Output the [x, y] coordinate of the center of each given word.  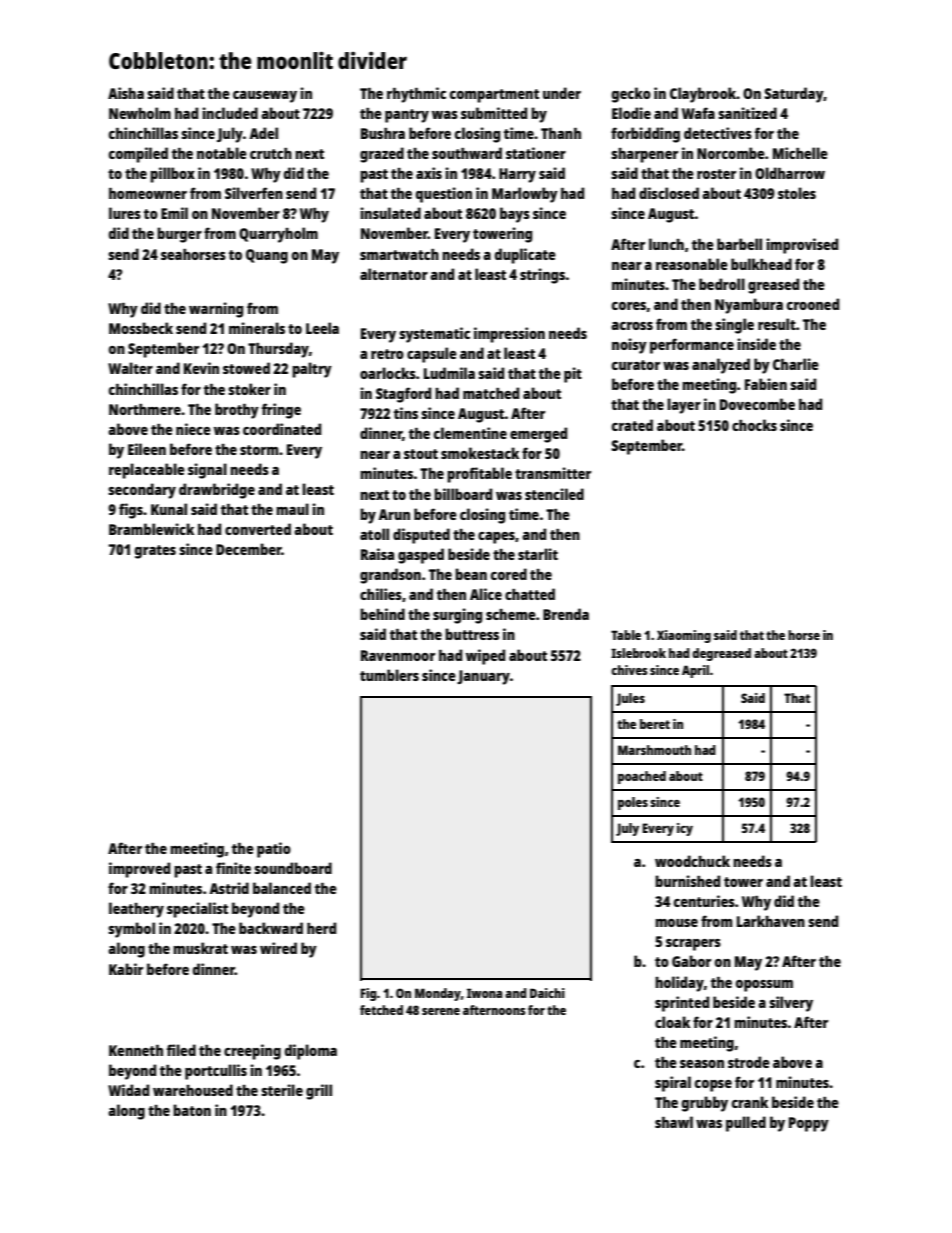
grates [155, 552]
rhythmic [416, 95]
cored [509, 574]
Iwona [484, 993]
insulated [390, 213]
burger [179, 235]
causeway [265, 97]
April [695, 671]
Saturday [794, 95]
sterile [282, 1090]
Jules [630, 699]
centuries [704, 901]
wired [278, 948]
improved [139, 870]
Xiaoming [684, 636]
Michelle [800, 153]
